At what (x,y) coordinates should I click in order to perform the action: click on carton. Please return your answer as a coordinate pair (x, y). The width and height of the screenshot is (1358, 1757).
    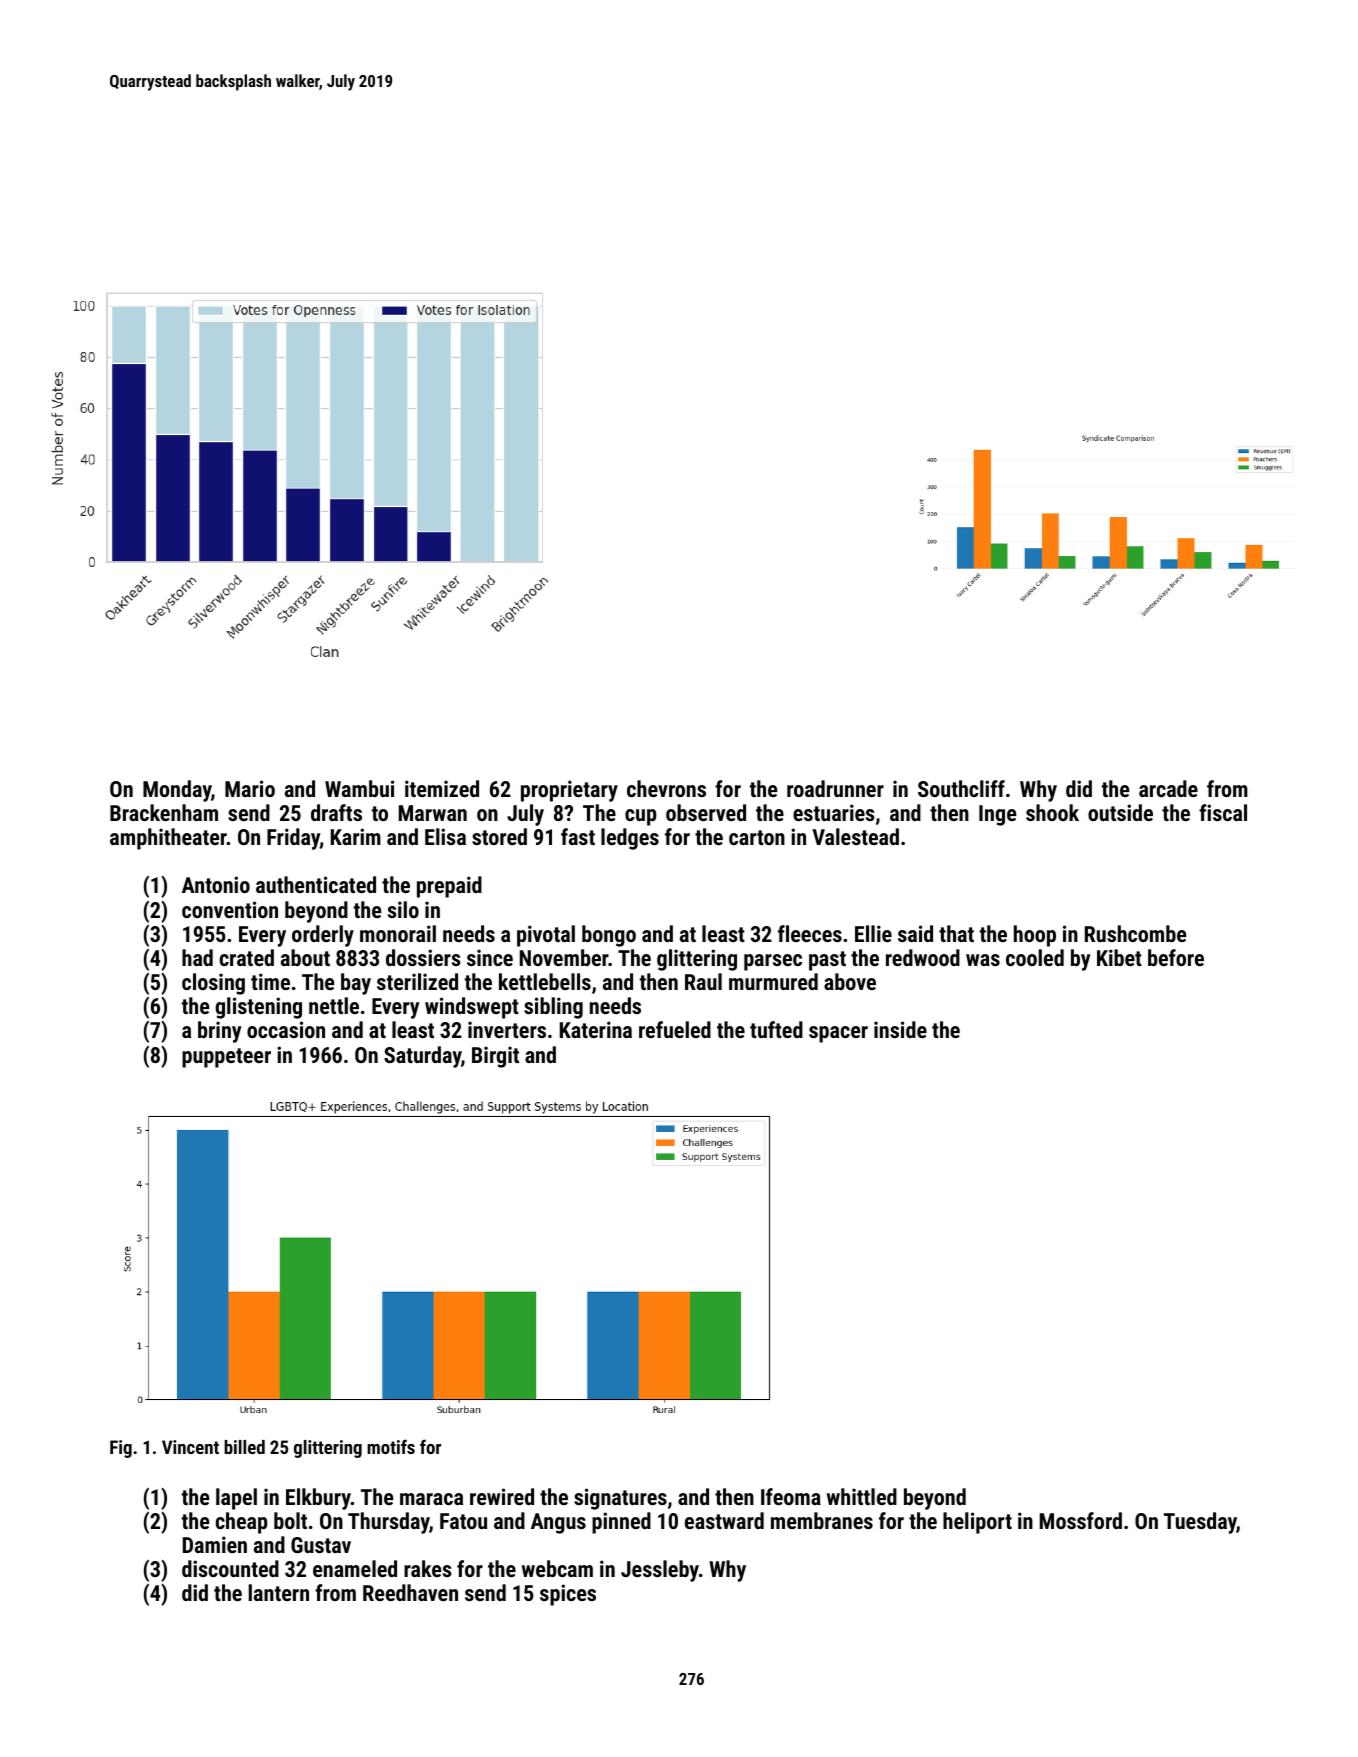
    Looking at the image, I should click on (757, 837).
